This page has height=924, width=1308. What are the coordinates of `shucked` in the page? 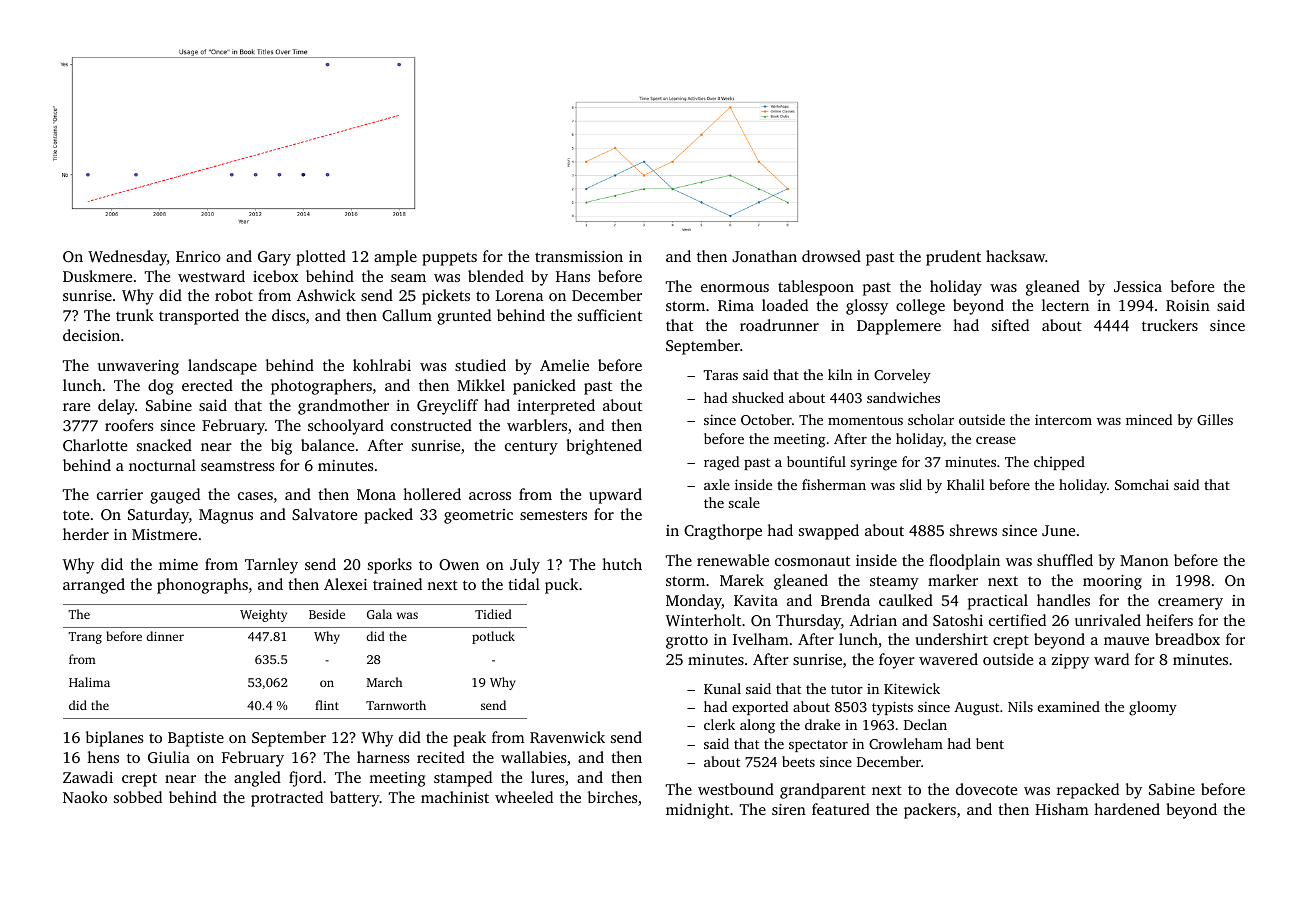 It's located at (758, 397).
